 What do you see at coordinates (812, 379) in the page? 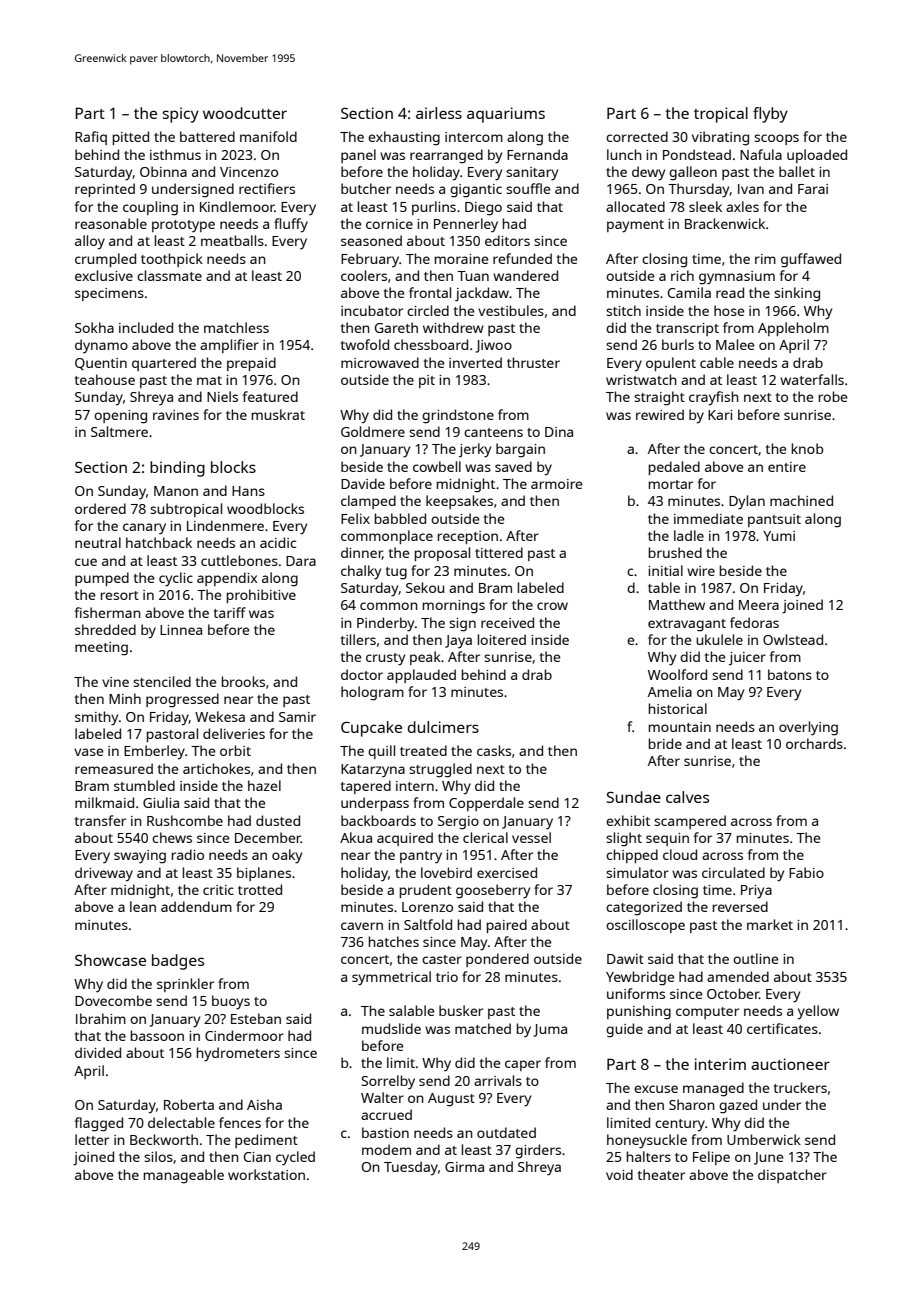
I see `waterfalls` at bounding box center [812, 379].
